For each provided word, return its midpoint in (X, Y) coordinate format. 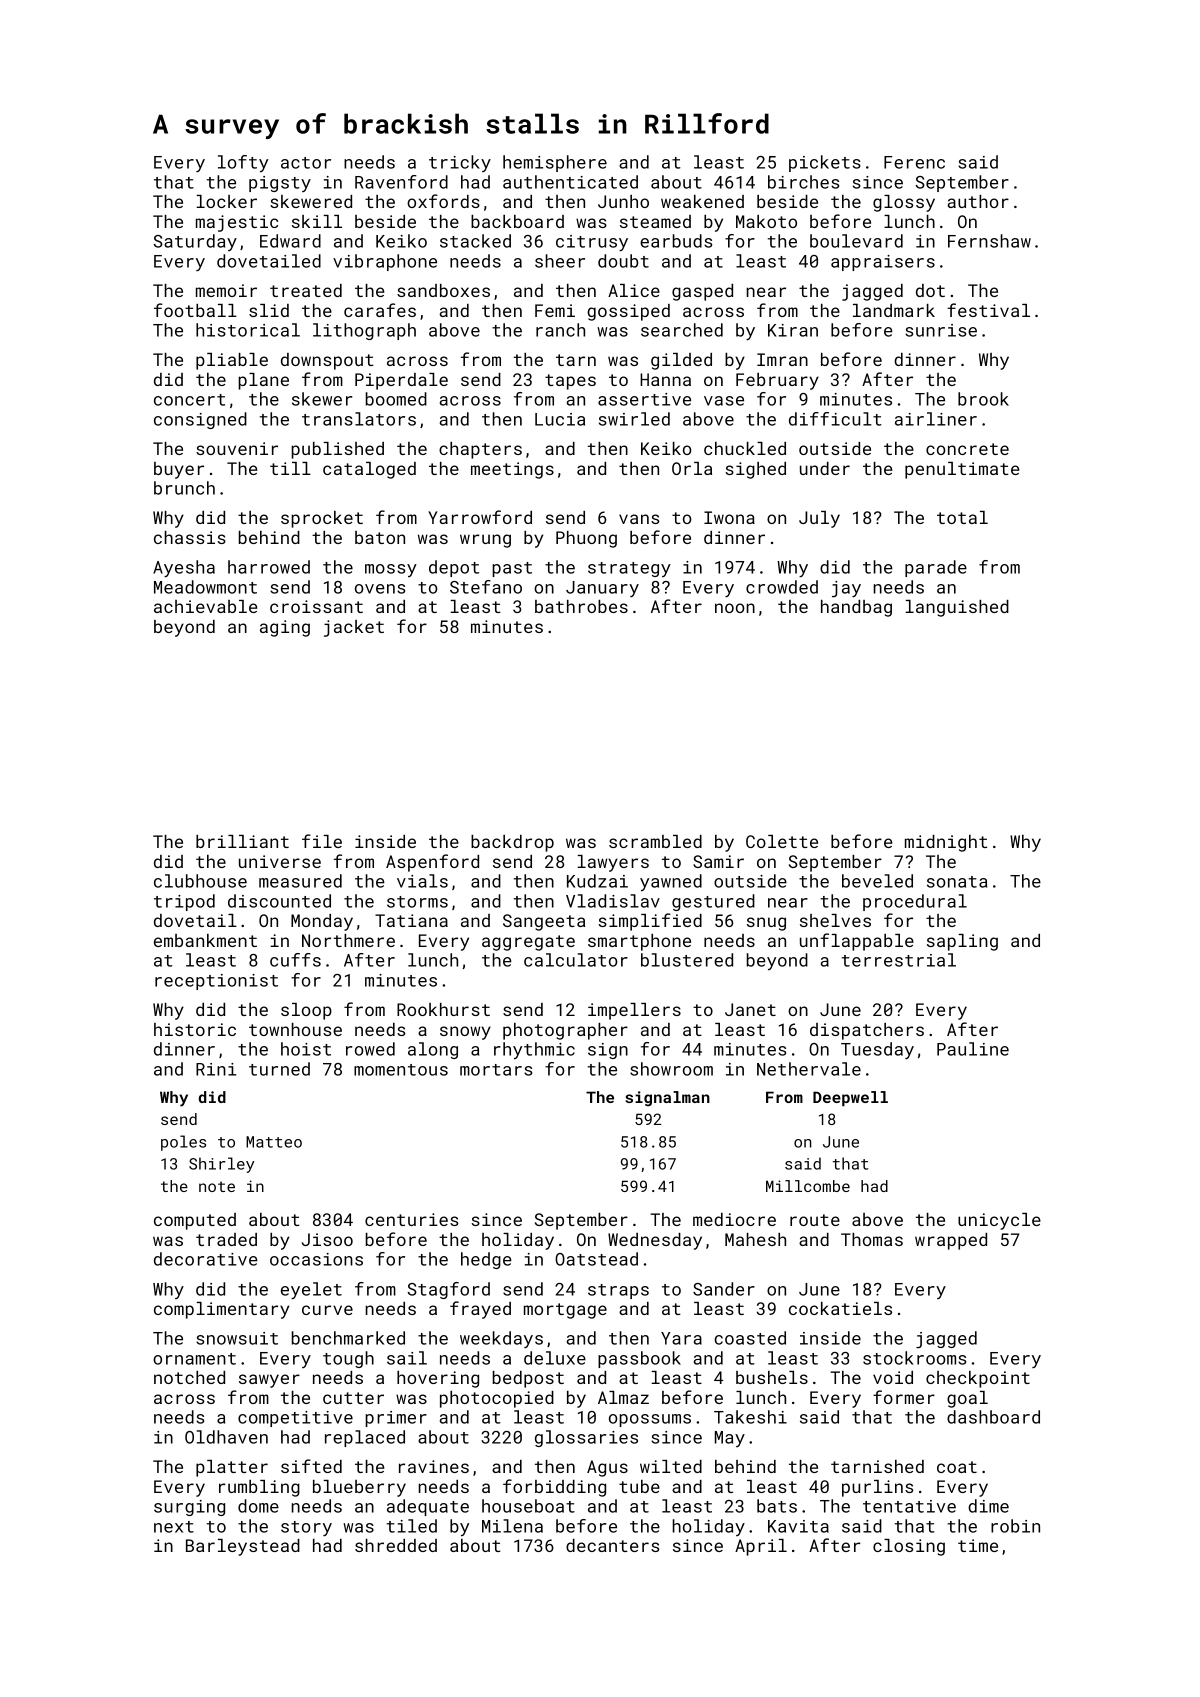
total (962, 517)
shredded (396, 1545)
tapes (570, 382)
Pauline (973, 1049)
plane (263, 381)
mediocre (734, 1219)
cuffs (295, 960)
